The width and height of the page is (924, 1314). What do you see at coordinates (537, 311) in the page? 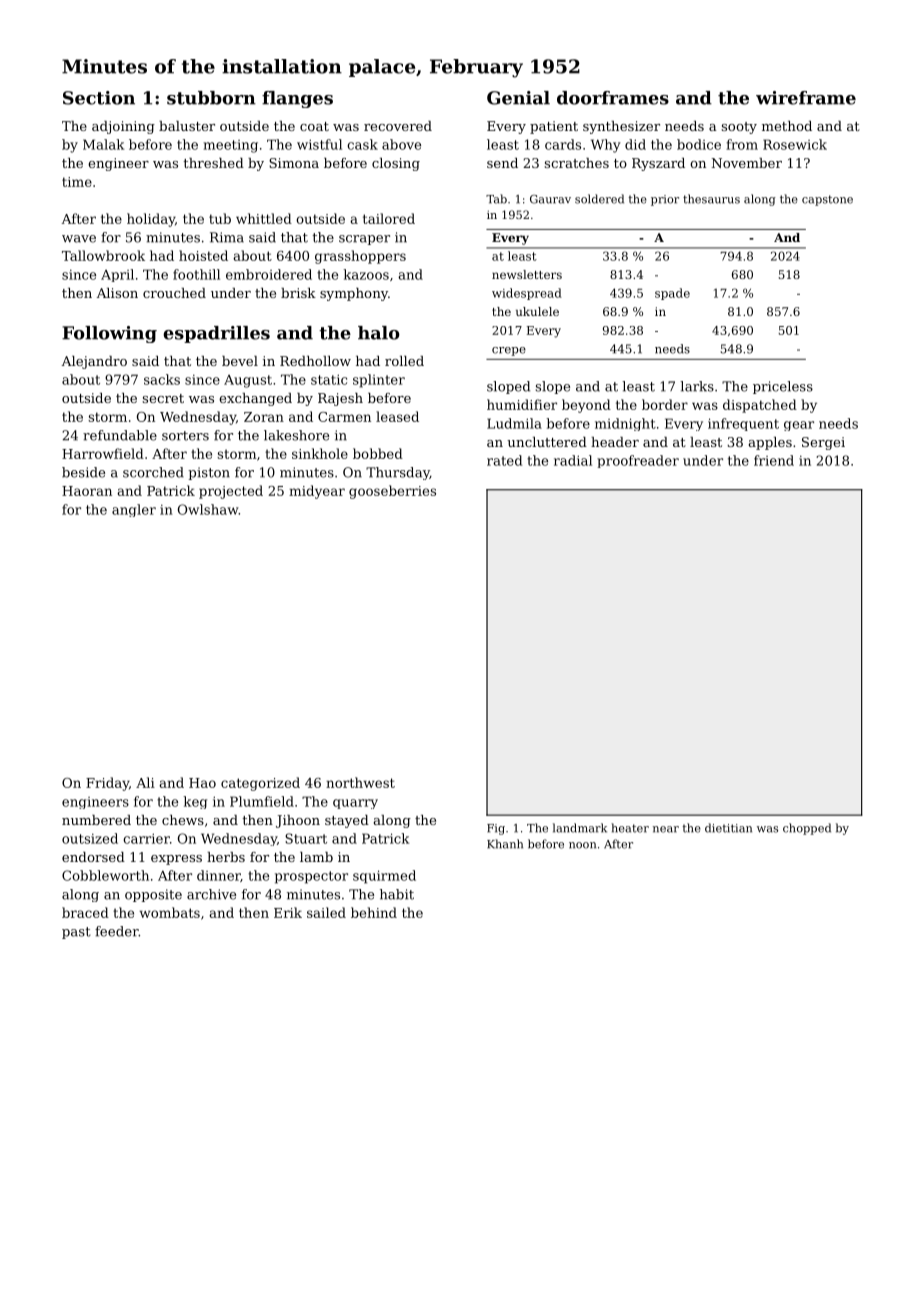
I see `ukulele` at bounding box center [537, 311].
